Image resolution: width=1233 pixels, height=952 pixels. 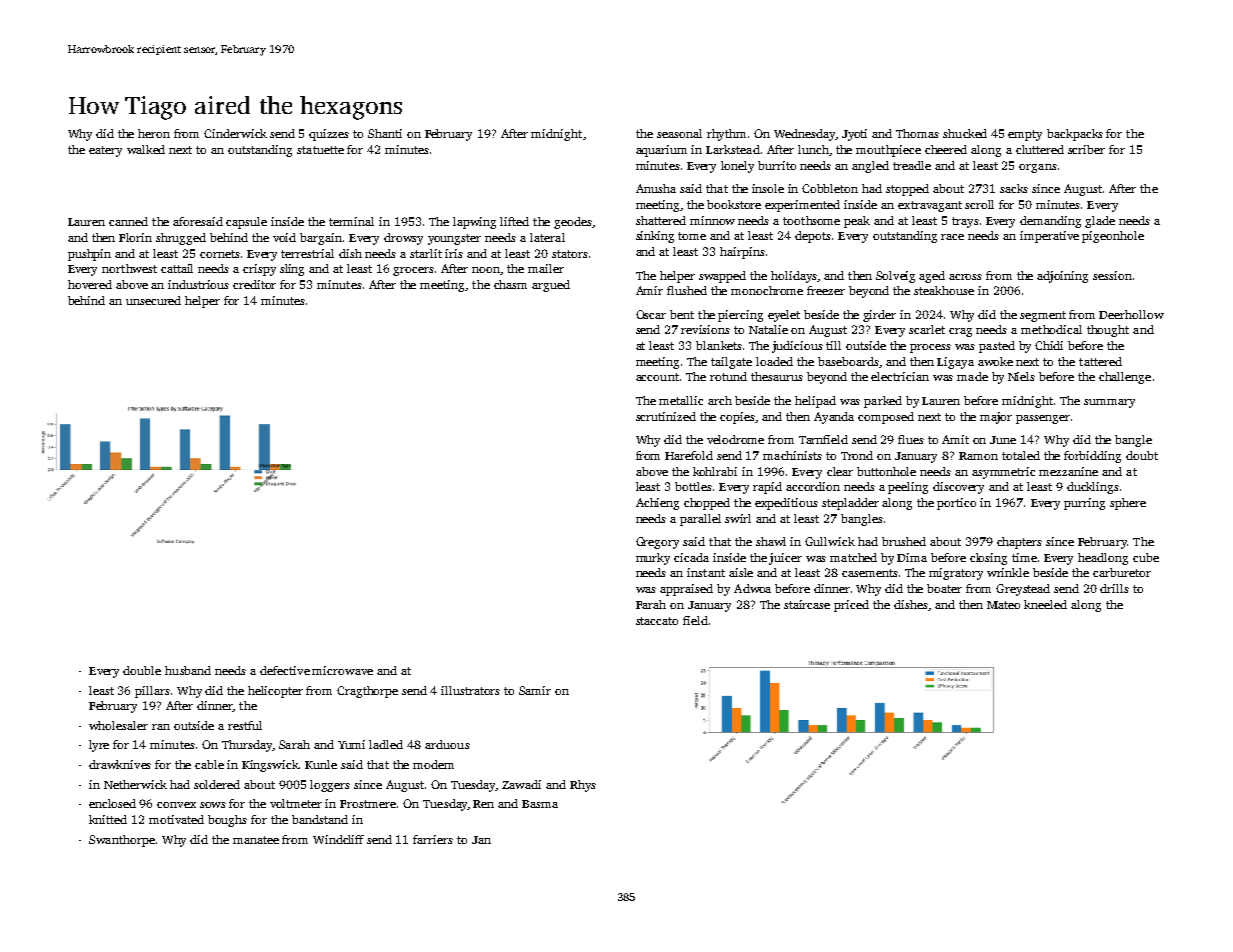 I want to click on scrutinized, so click(x=666, y=416).
